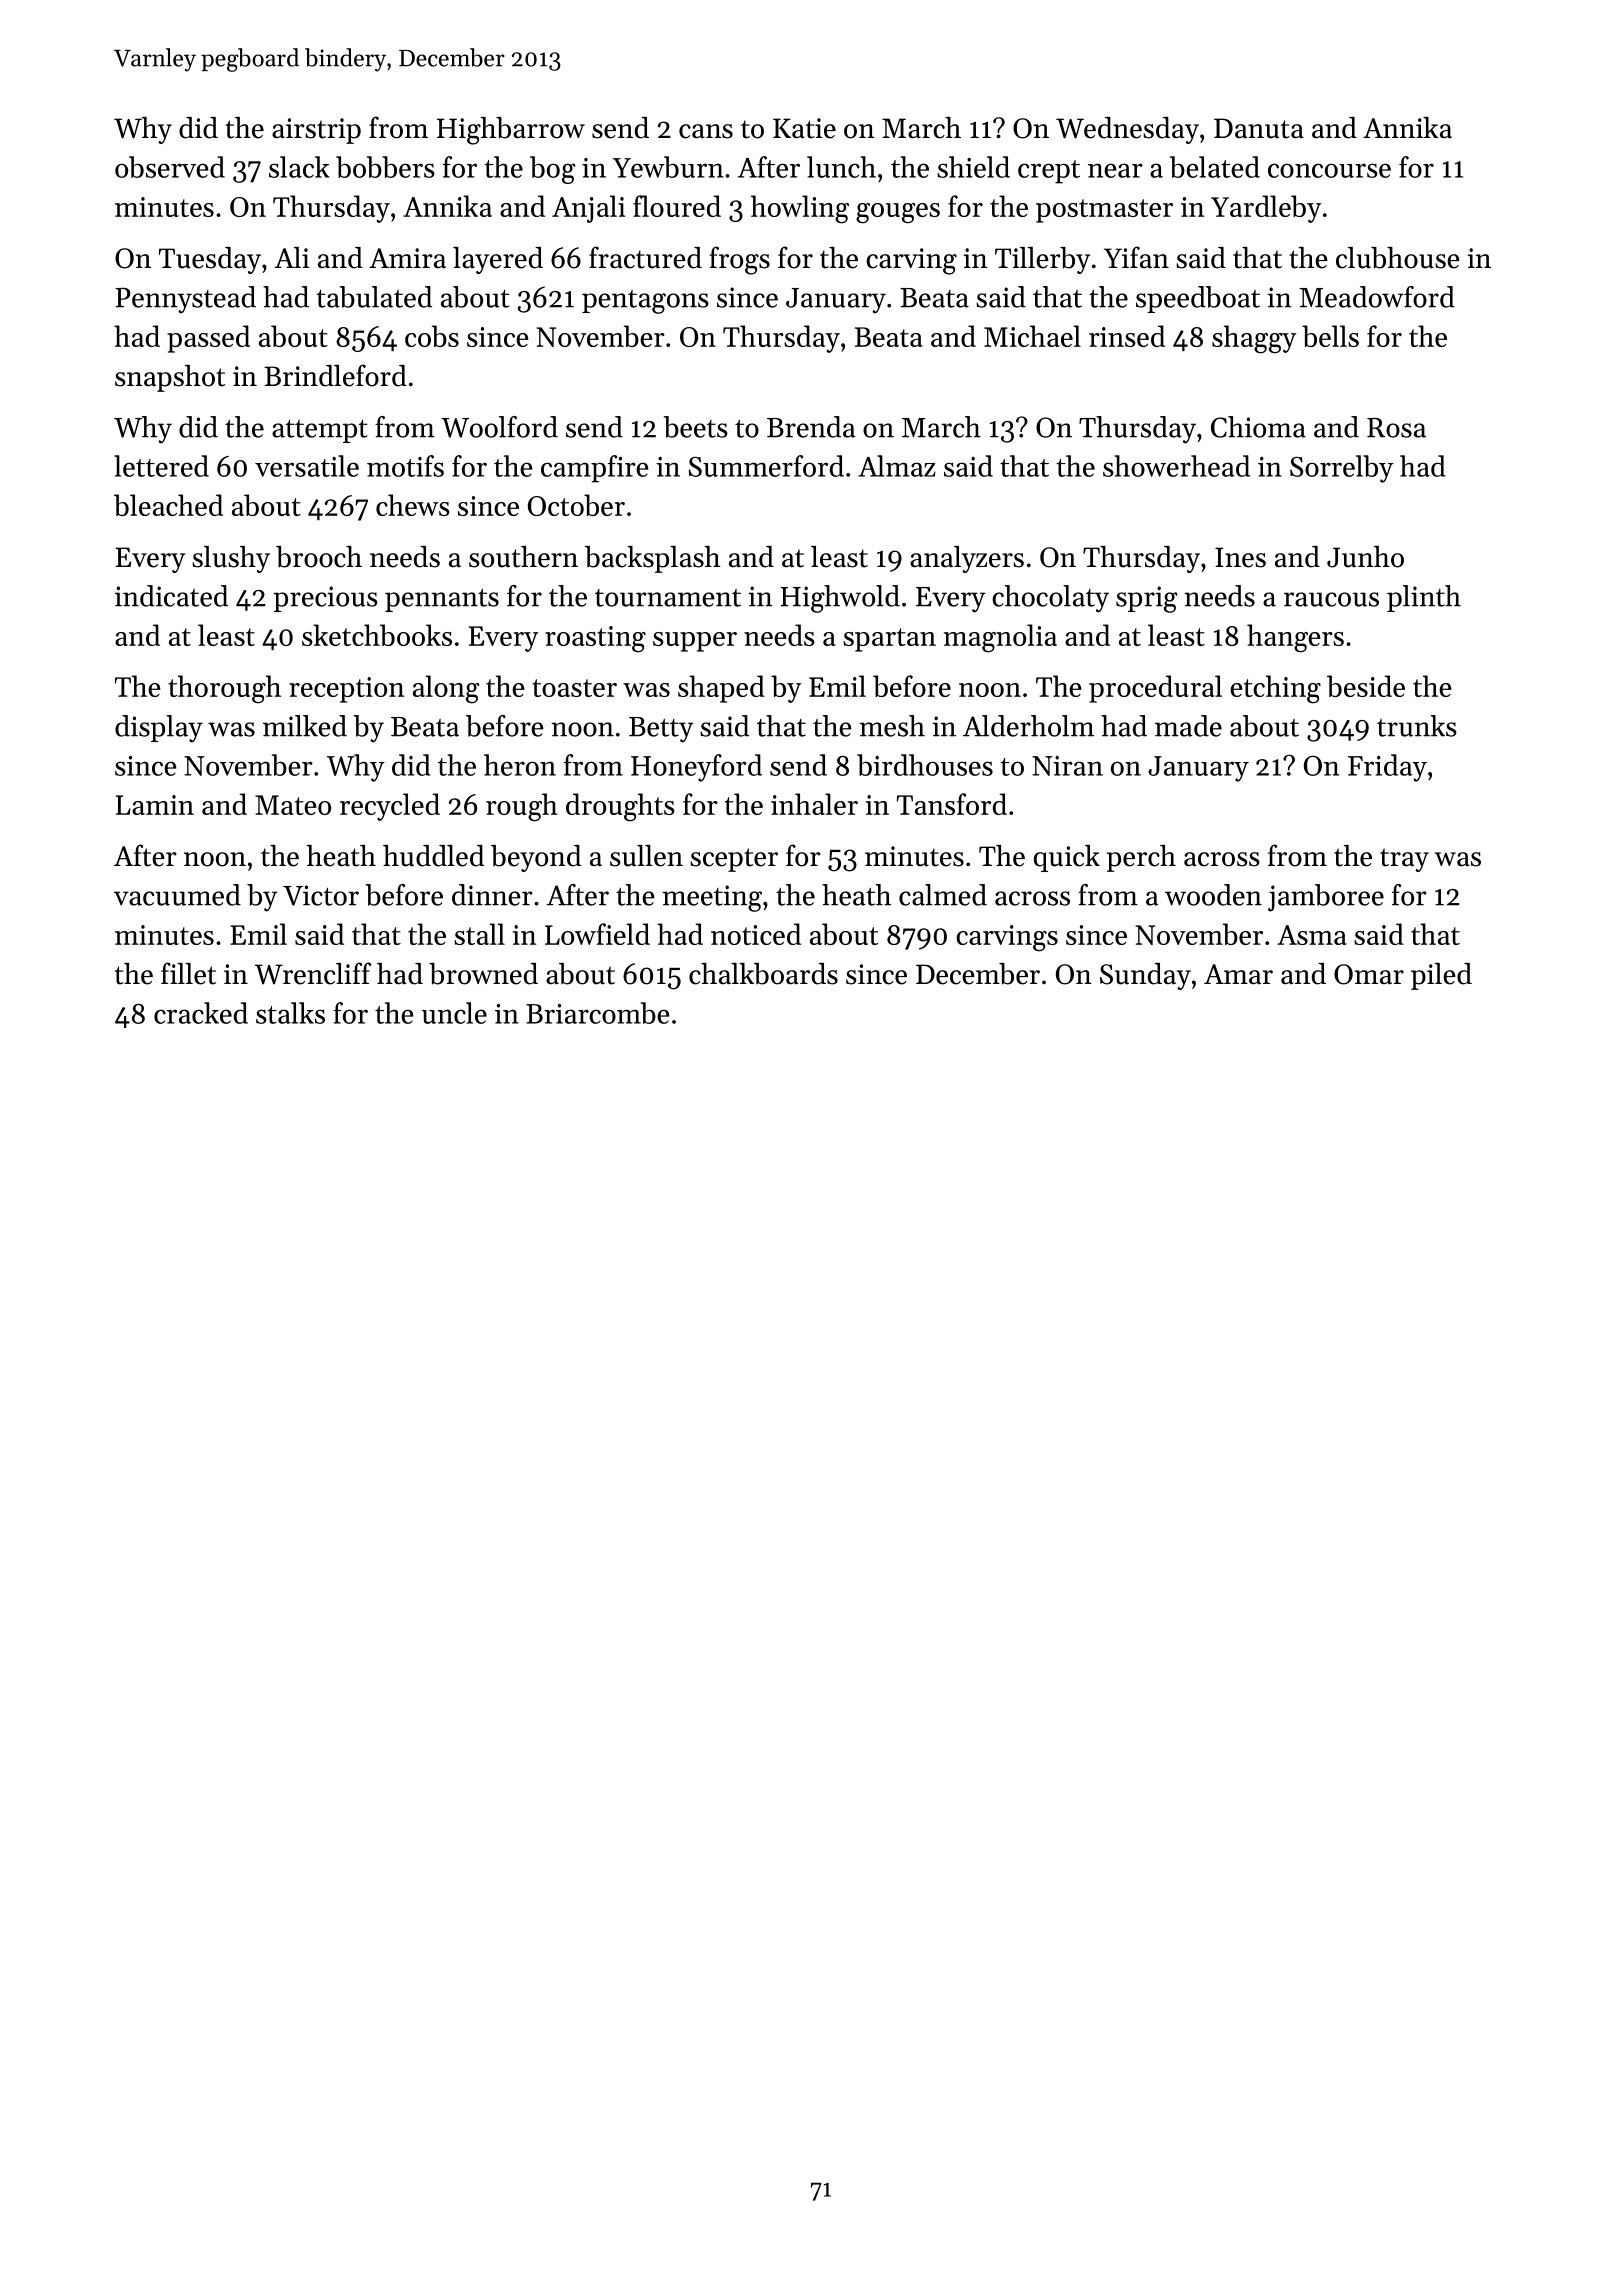 This screenshot has height=2292, width=1620. I want to click on pentagons, so click(645, 302).
